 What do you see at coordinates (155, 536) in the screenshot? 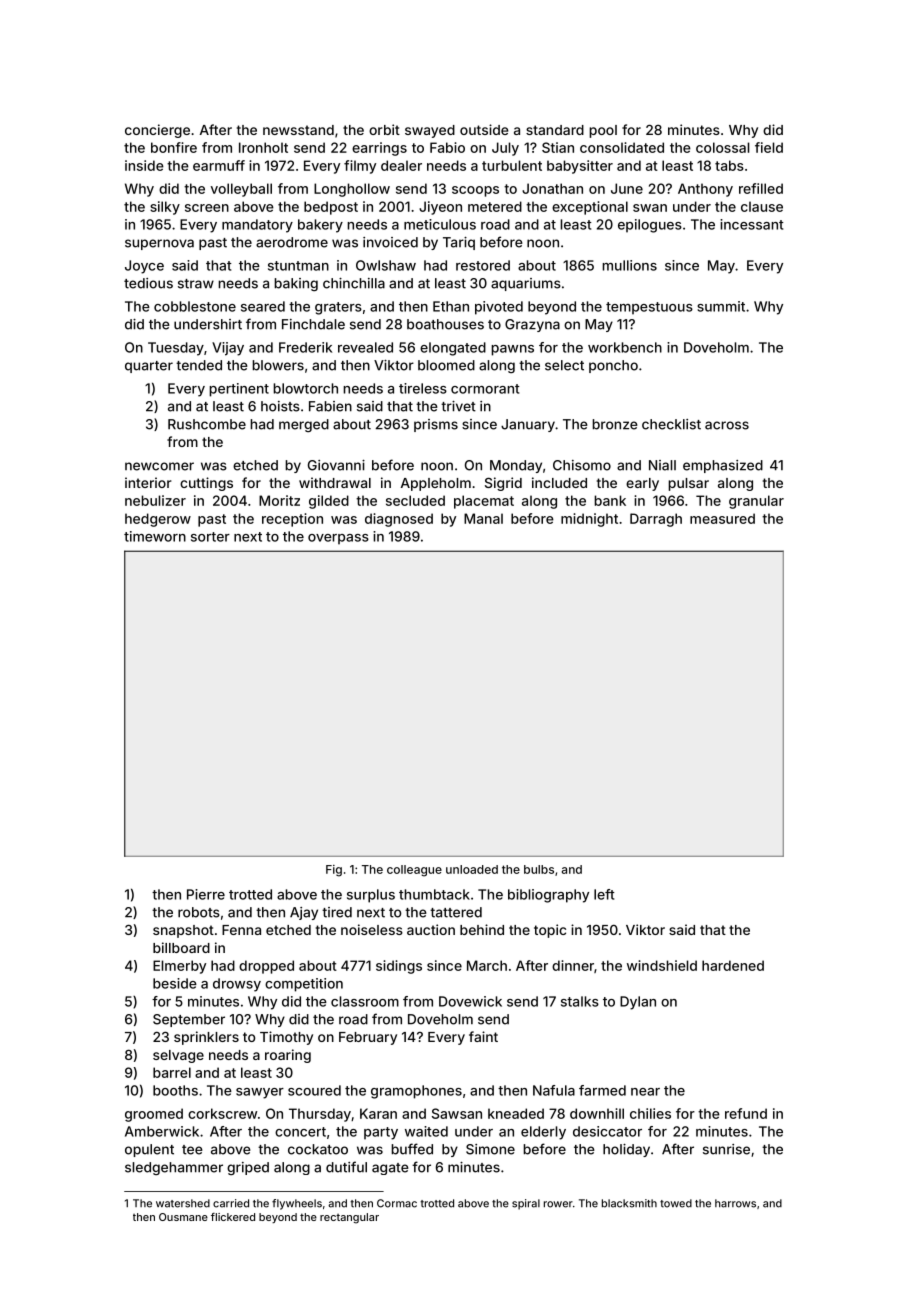
I see `timeworn` at bounding box center [155, 536].
